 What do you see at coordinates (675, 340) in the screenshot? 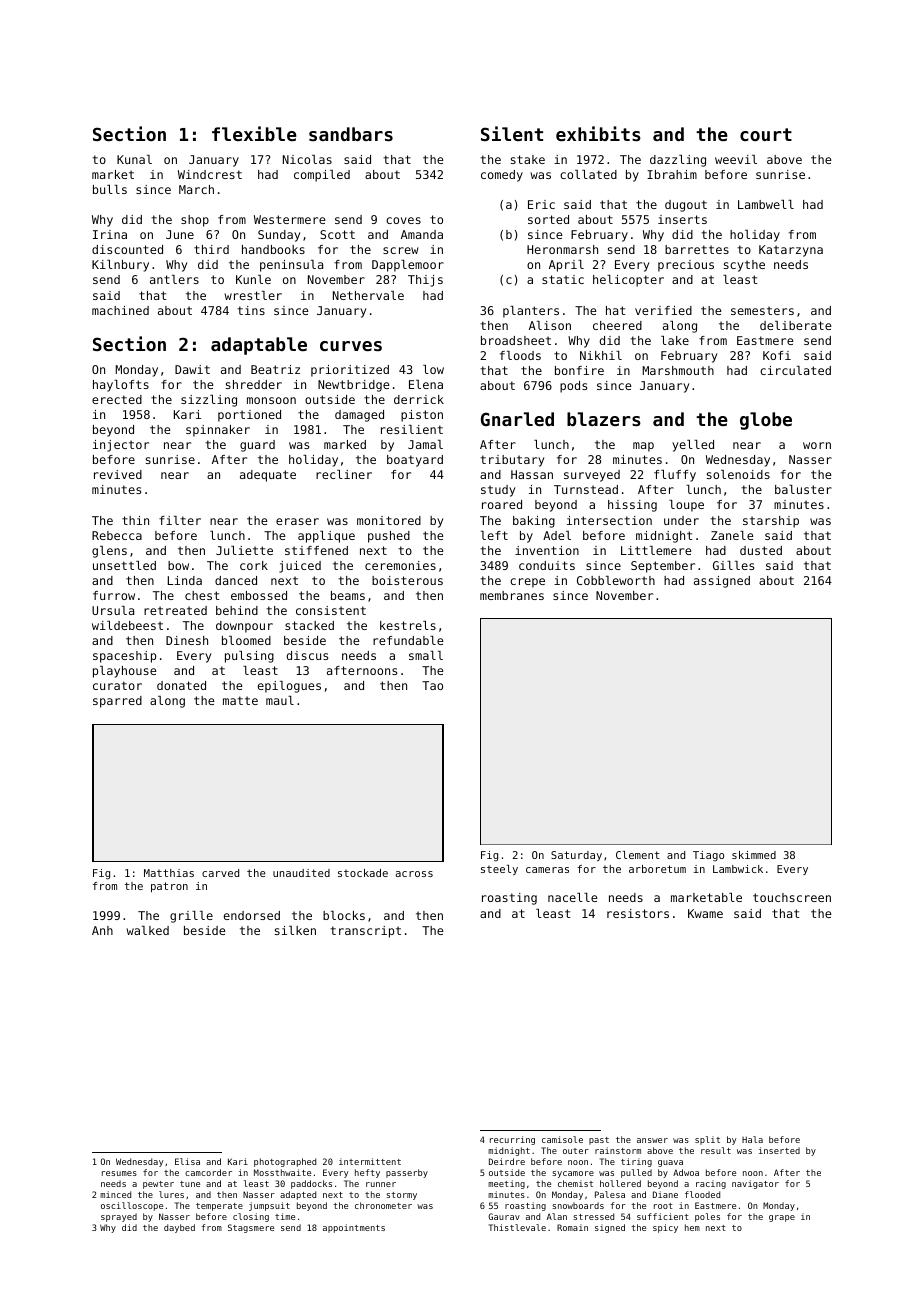
I see `lake` at bounding box center [675, 340].
